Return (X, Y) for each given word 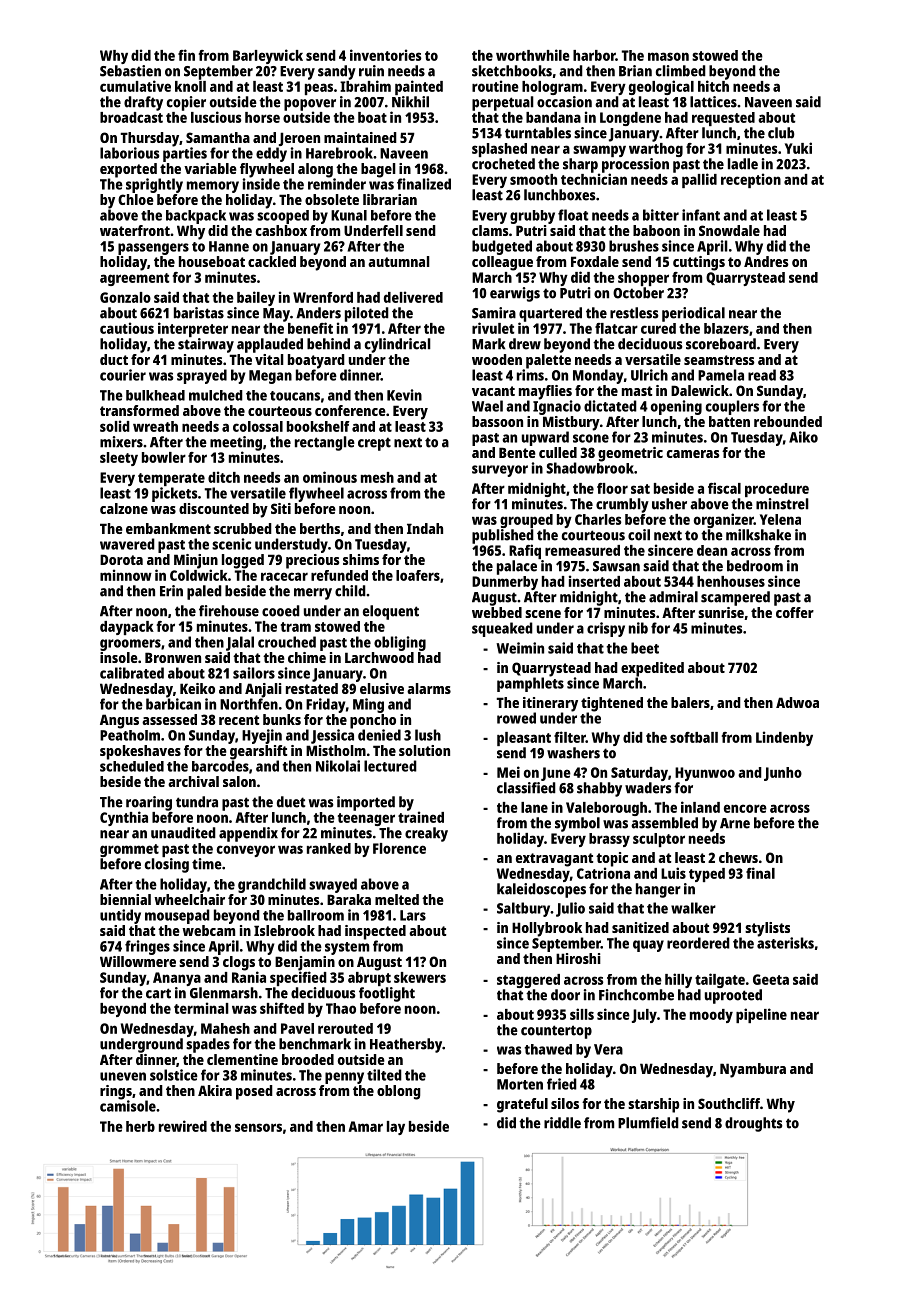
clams (490, 230)
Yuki (798, 148)
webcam (208, 930)
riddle (562, 1123)
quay (648, 946)
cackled (272, 261)
